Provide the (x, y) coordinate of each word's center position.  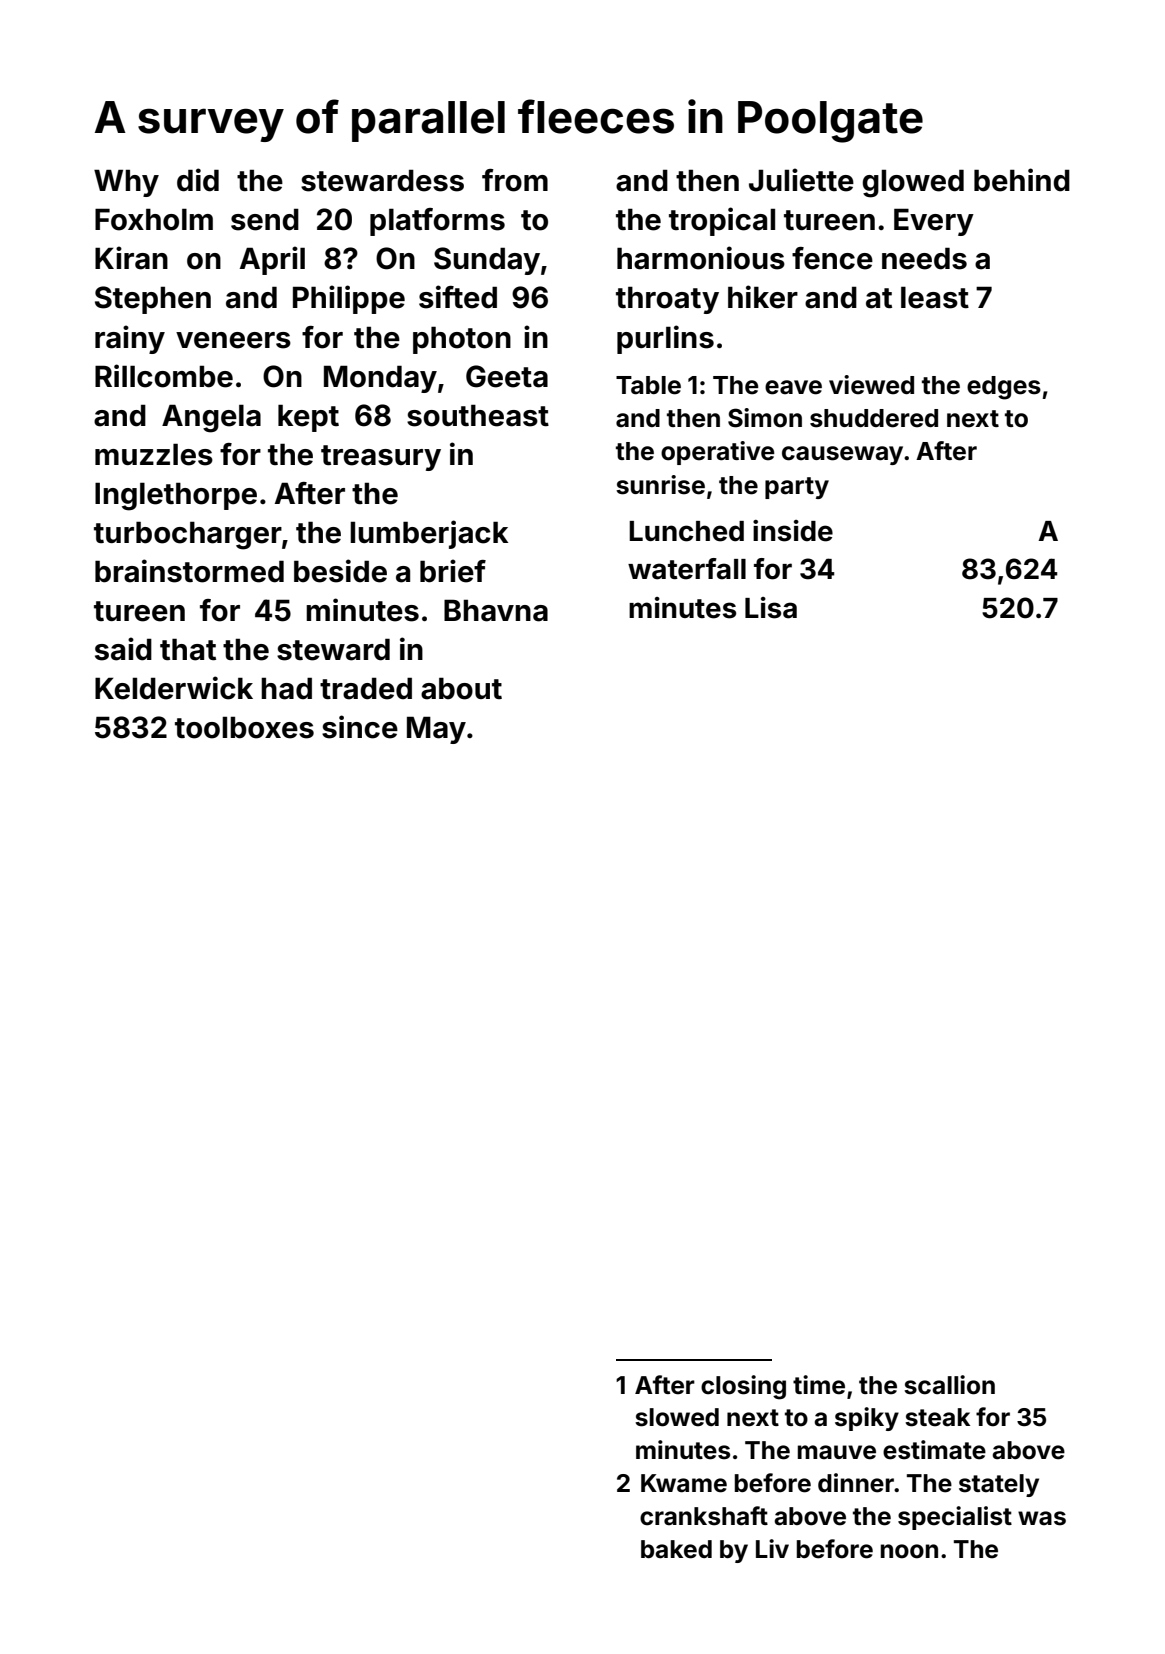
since (360, 727)
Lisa (771, 608)
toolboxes (244, 727)
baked (676, 1549)
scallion (949, 1385)
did (198, 180)
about (461, 688)
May (436, 730)
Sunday (487, 261)
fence (832, 258)
